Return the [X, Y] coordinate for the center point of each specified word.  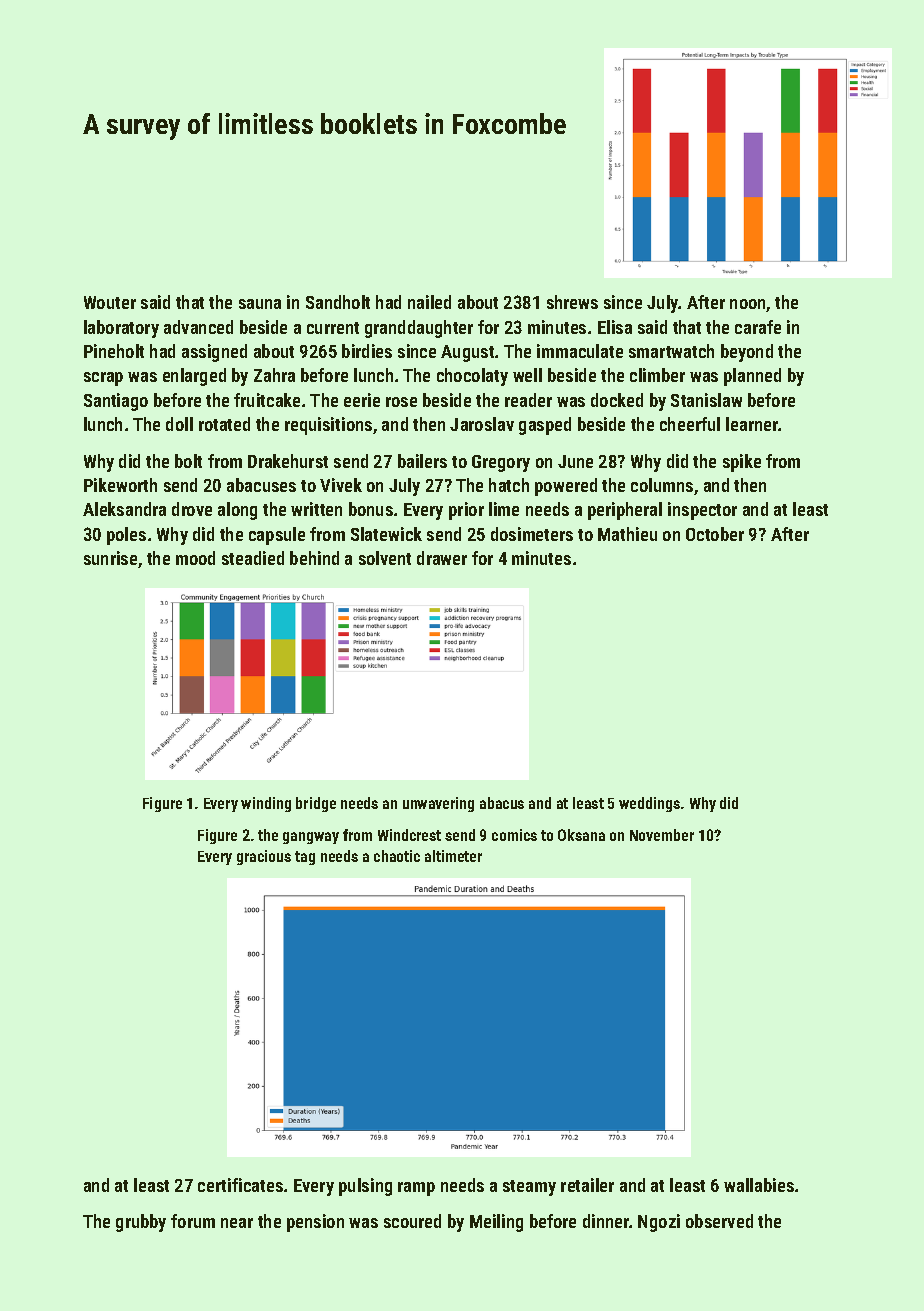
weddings [649, 804]
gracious [264, 857]
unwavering [438, 804]
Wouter [110, 302]
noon [748, 305]
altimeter [453, 856]
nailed [429, 302]
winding [266, 804]
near [237, 1223]
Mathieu [627, 534]
